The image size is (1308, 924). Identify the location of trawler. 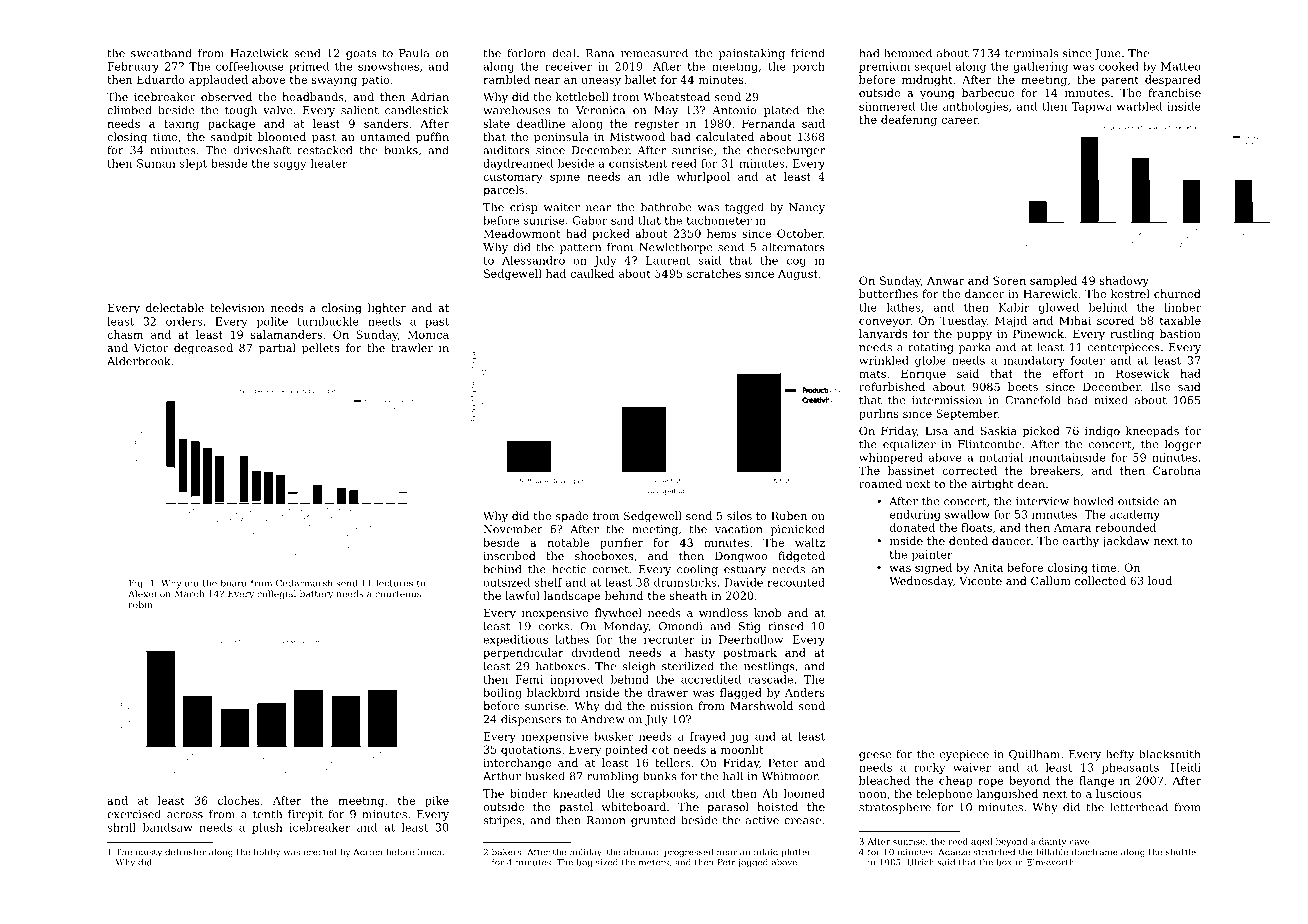
(412, 347).
